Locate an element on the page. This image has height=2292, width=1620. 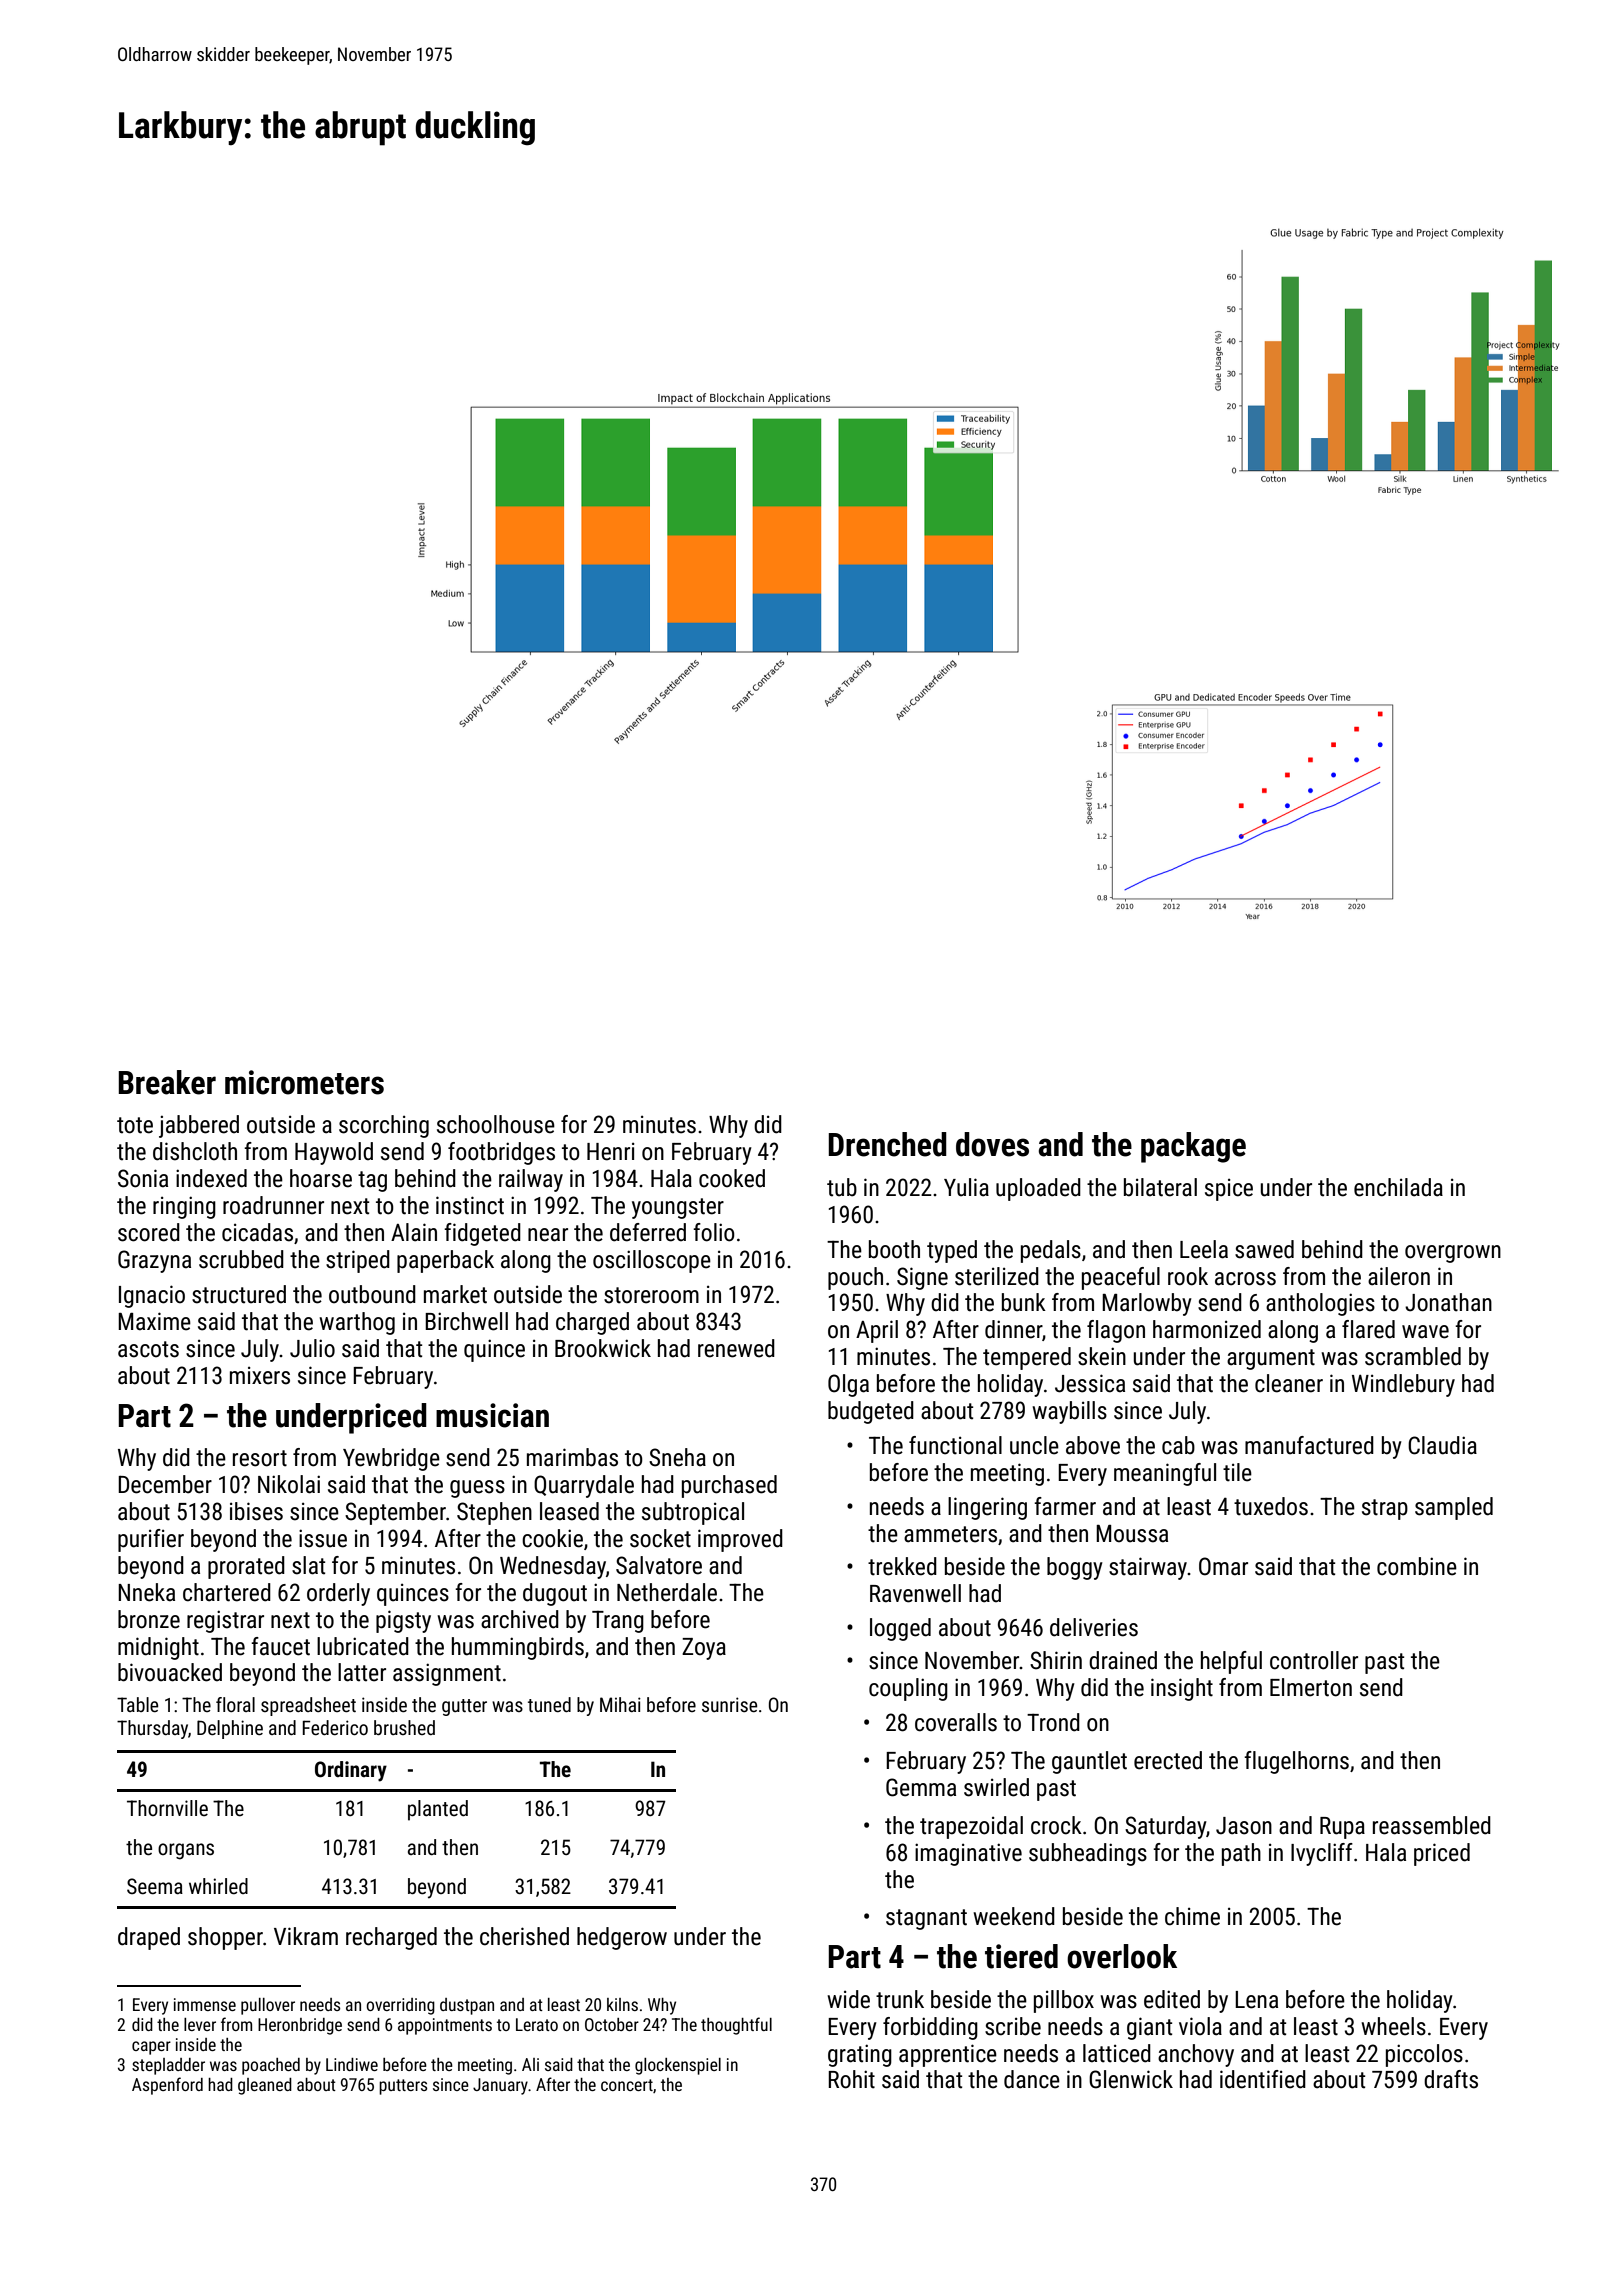
orderly is located at coordinates (338, 1594).
